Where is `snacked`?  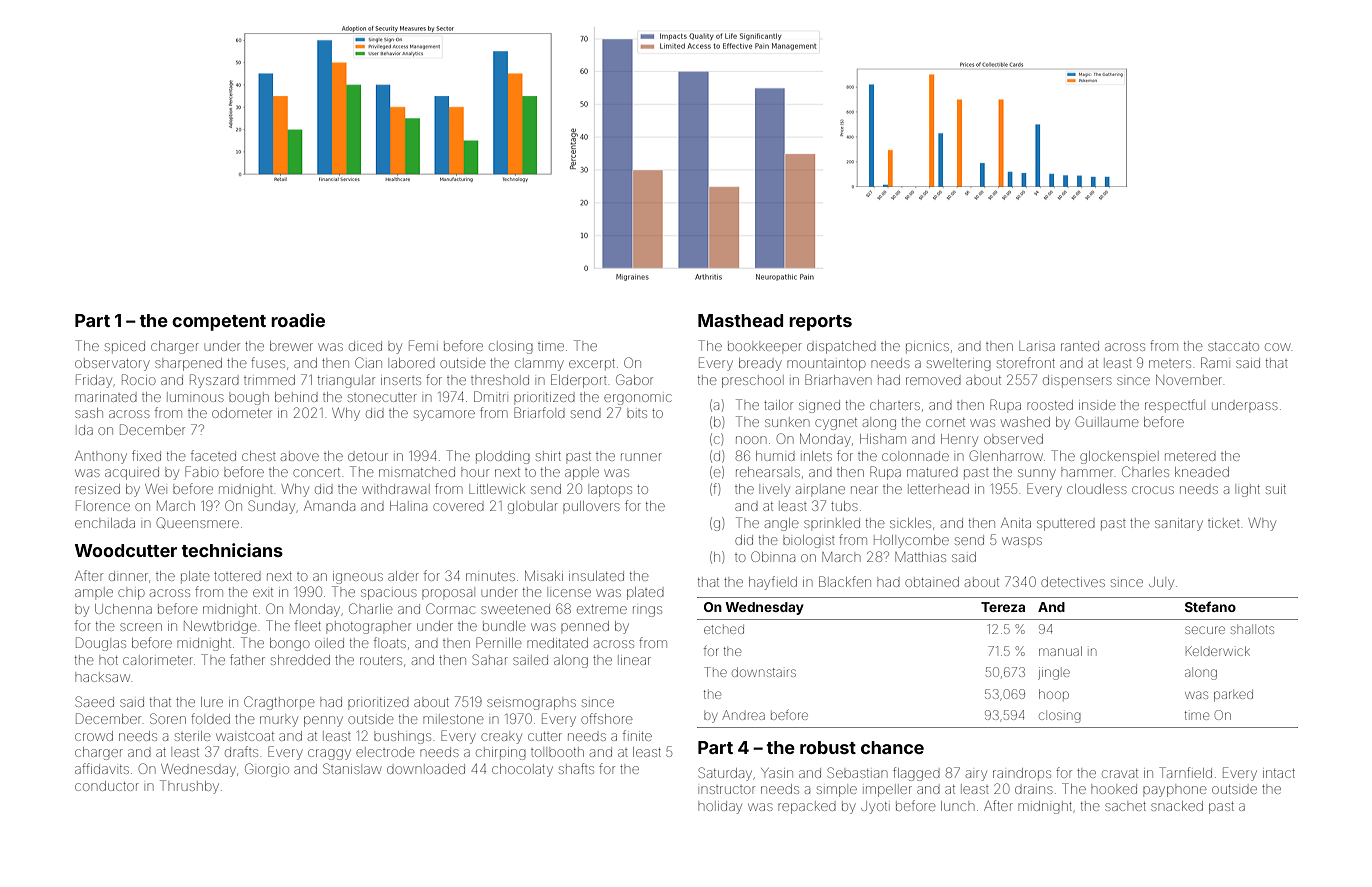 snacked is located at coordinates (1177, 806).
